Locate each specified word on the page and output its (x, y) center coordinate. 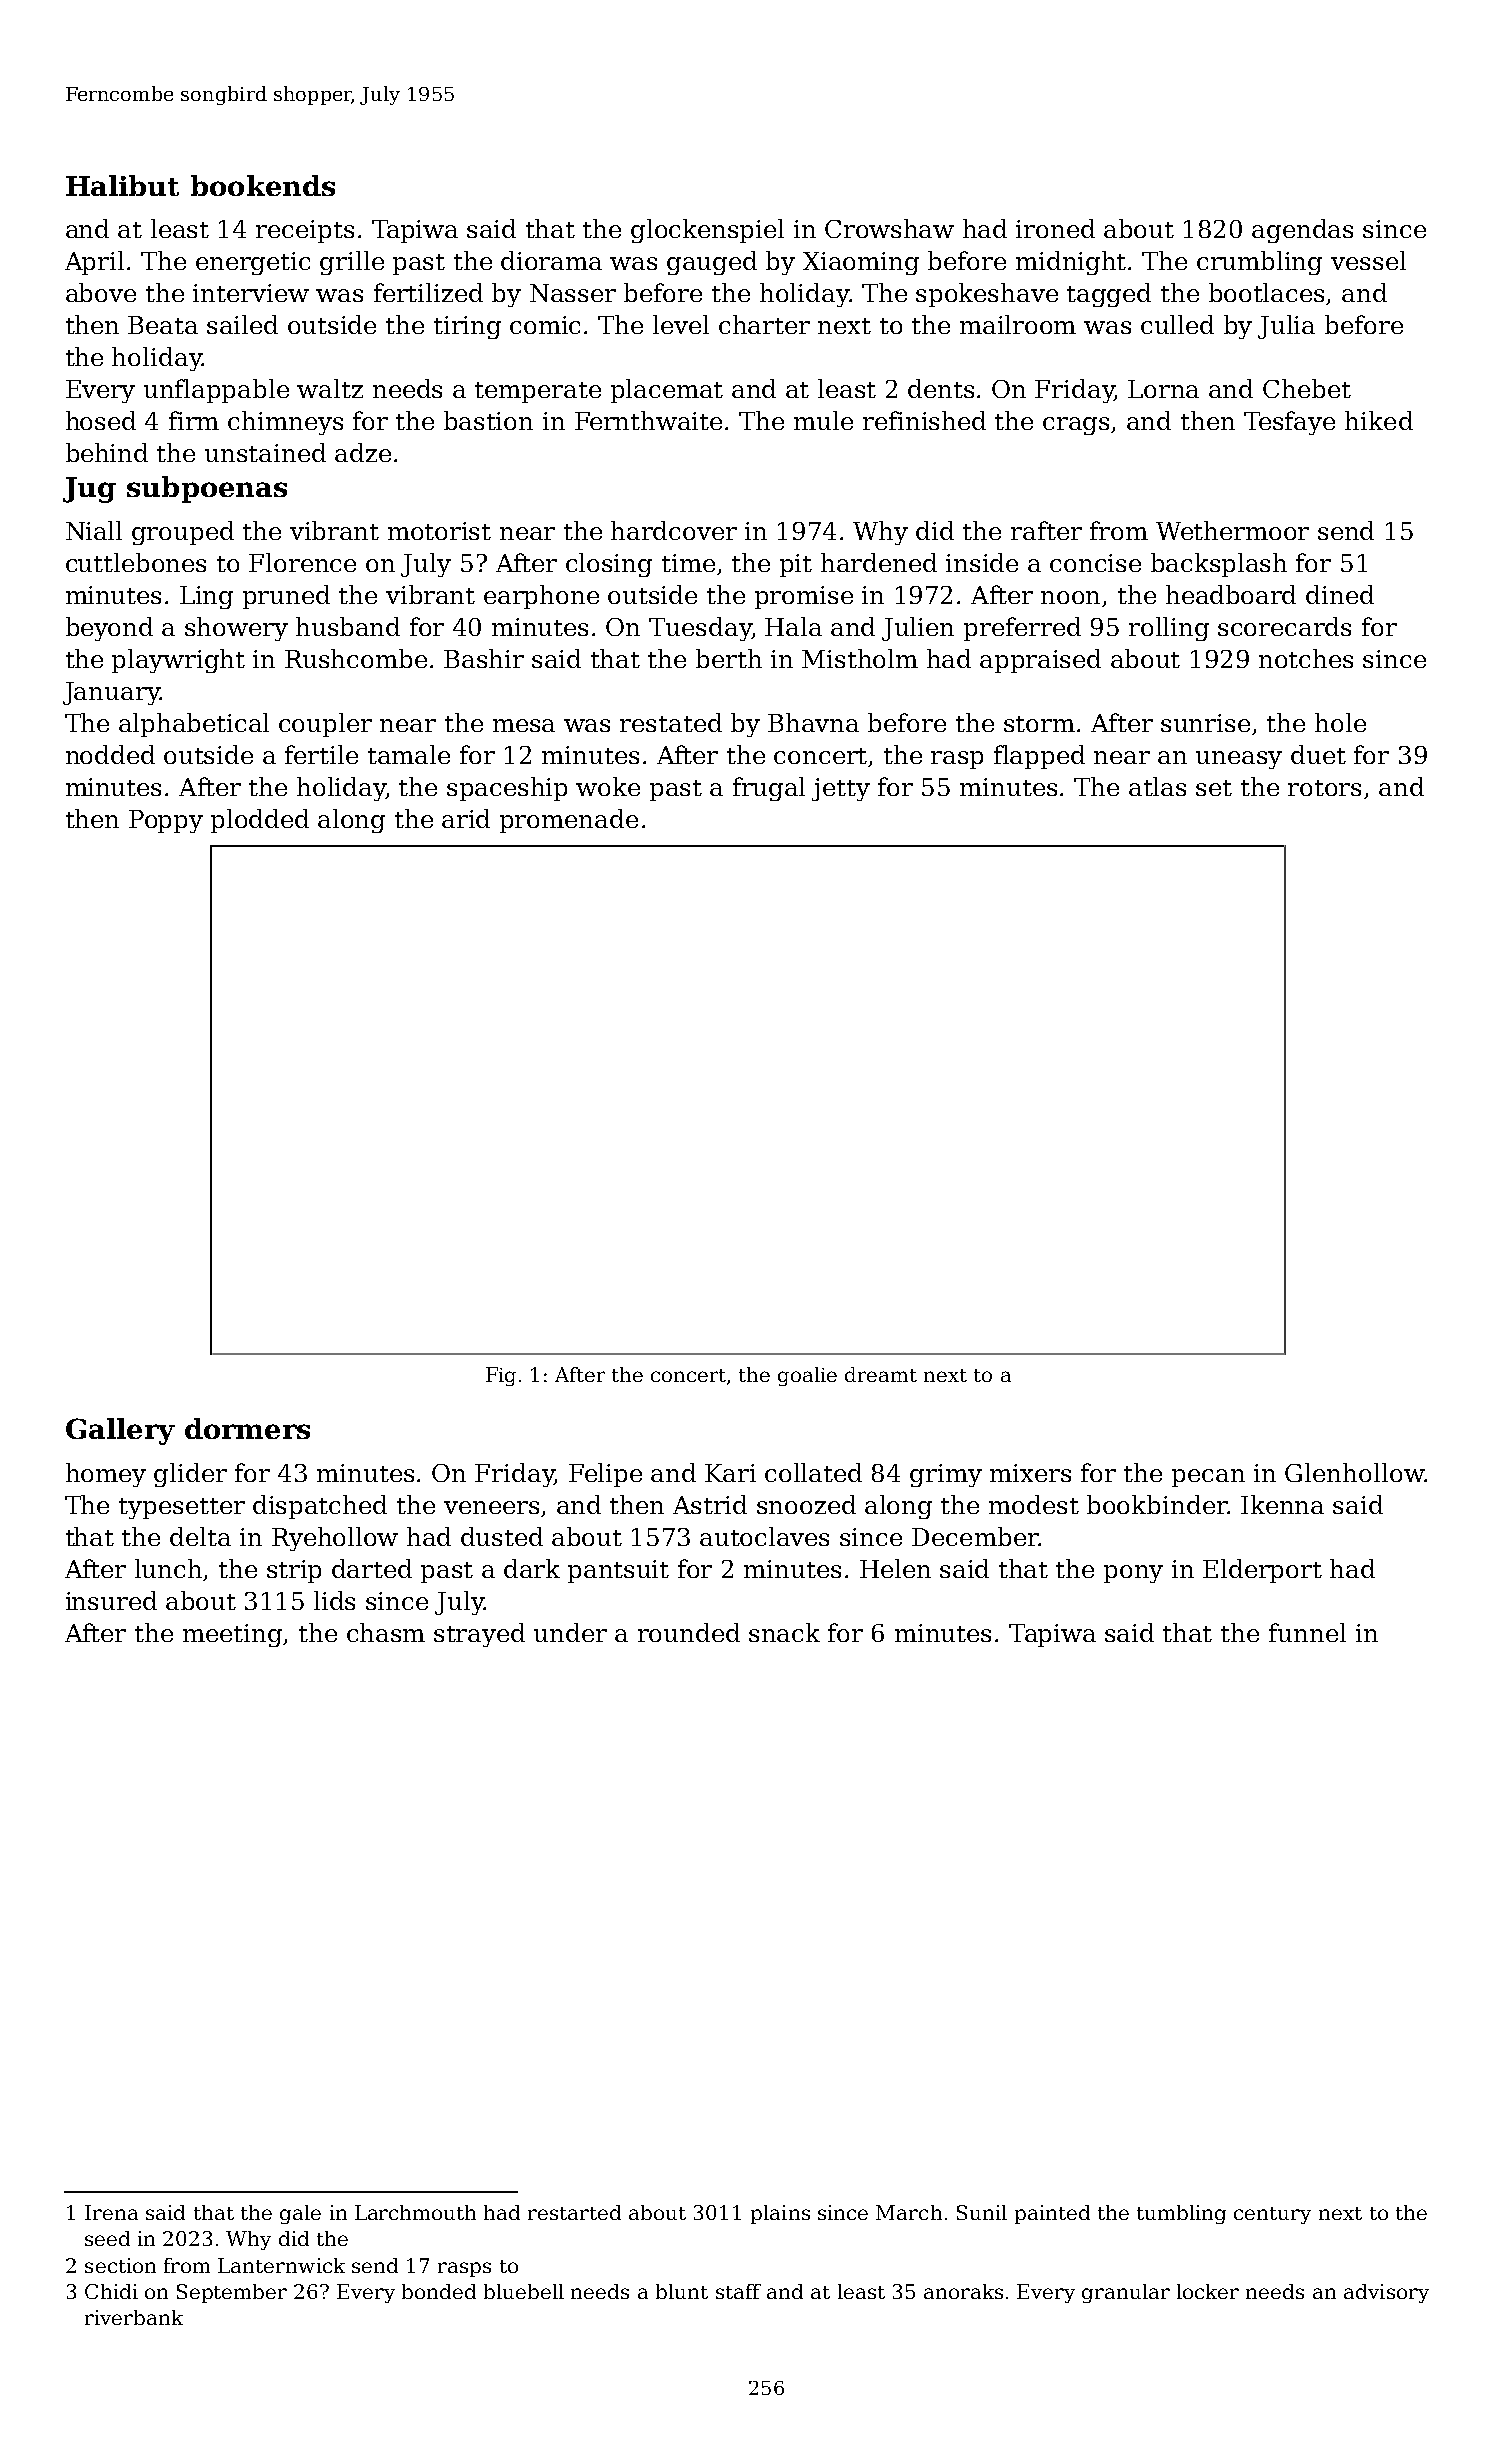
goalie (807, 1376)
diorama (551, 260)
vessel (1368, 260)
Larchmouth (415, 2212)
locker (1208, 2291)
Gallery (120, 1431)
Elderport (1262, 1571)
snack (784, 1632)
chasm (386, 1632)
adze (363, 452)
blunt (682, 2291)
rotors (1324, 788)
